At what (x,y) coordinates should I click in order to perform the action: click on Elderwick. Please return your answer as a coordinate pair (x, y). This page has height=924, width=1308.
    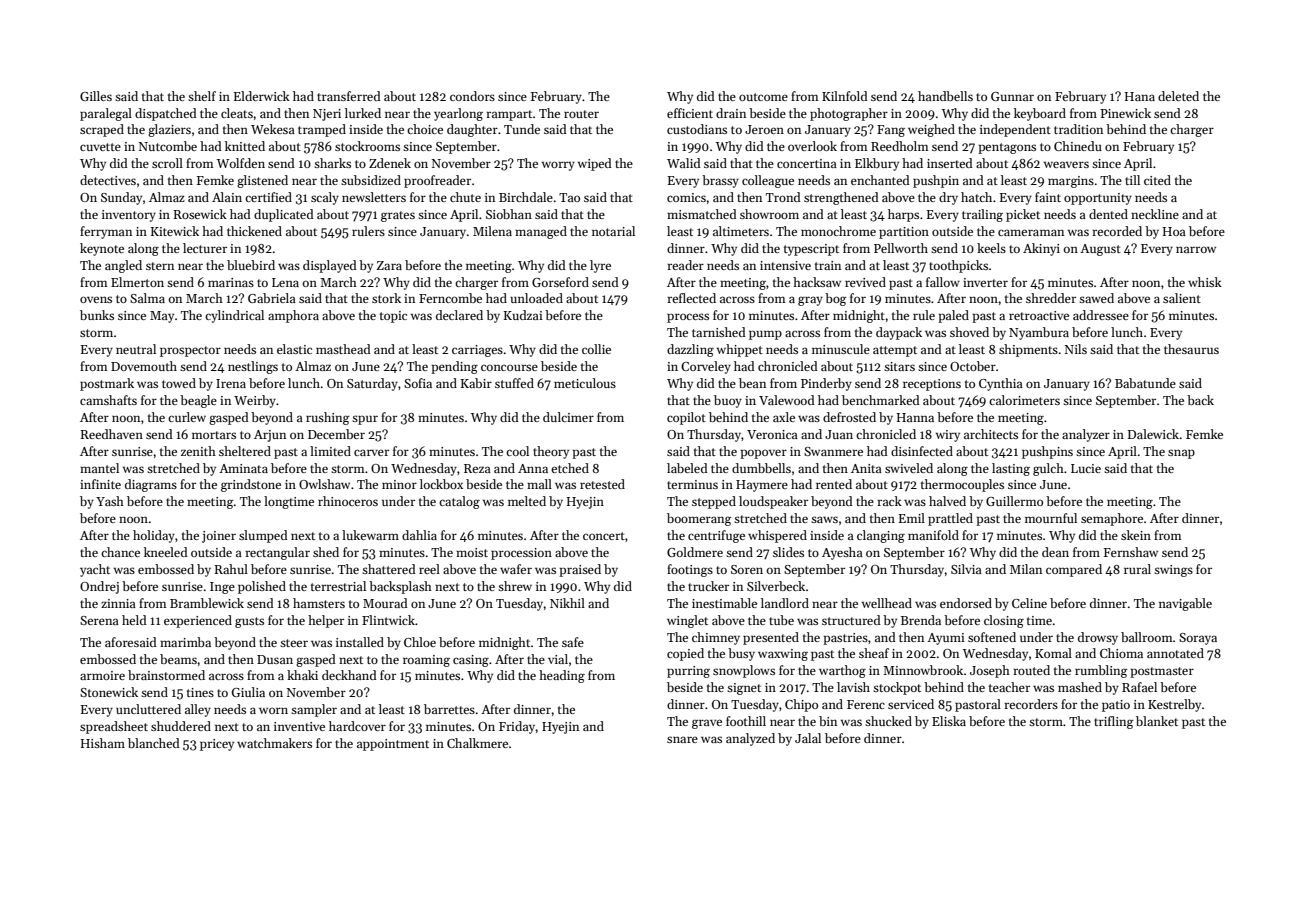
    Looking at the image, I should click on (262, 96).
